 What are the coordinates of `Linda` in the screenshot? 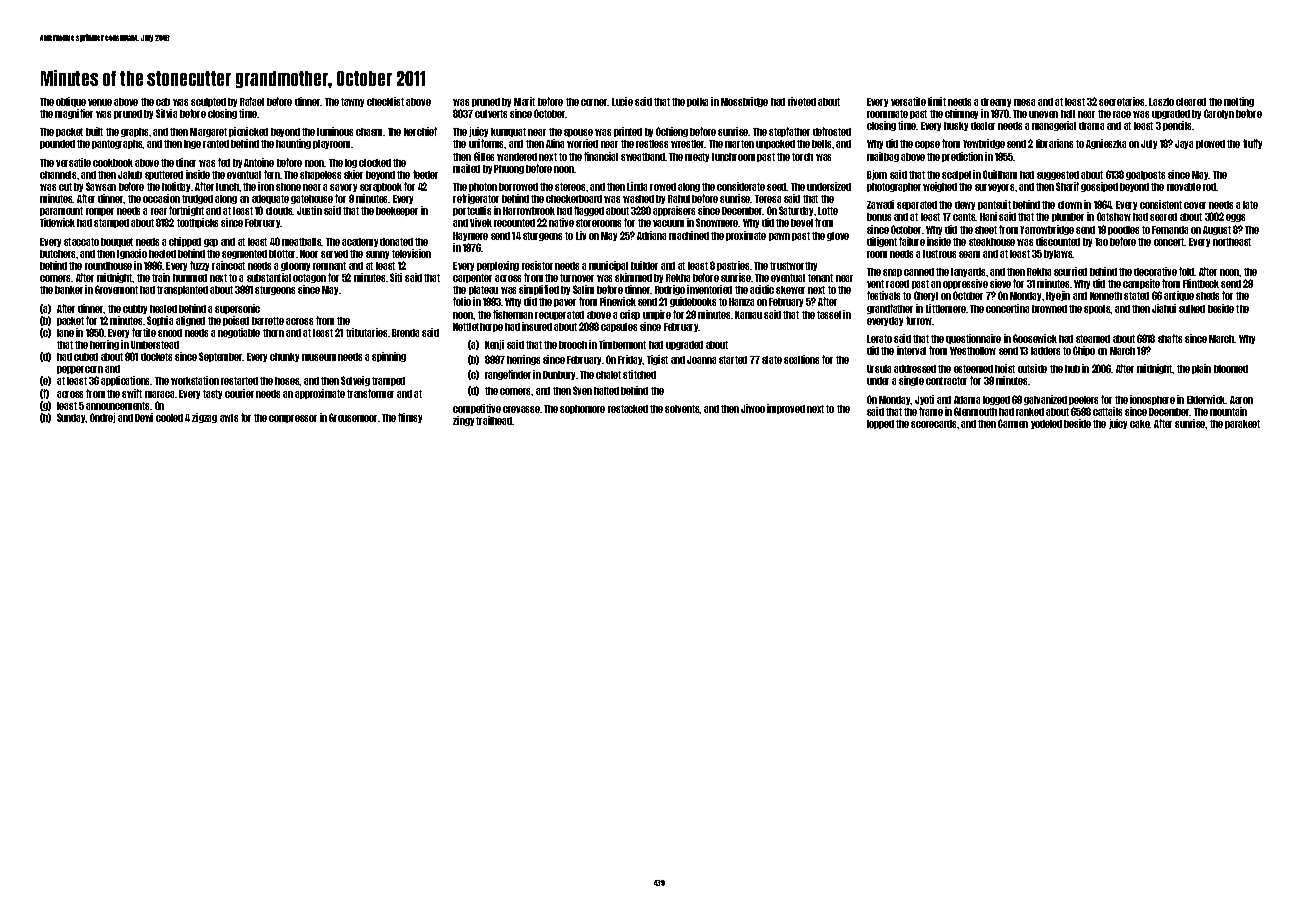 It's located at (637, 186).
